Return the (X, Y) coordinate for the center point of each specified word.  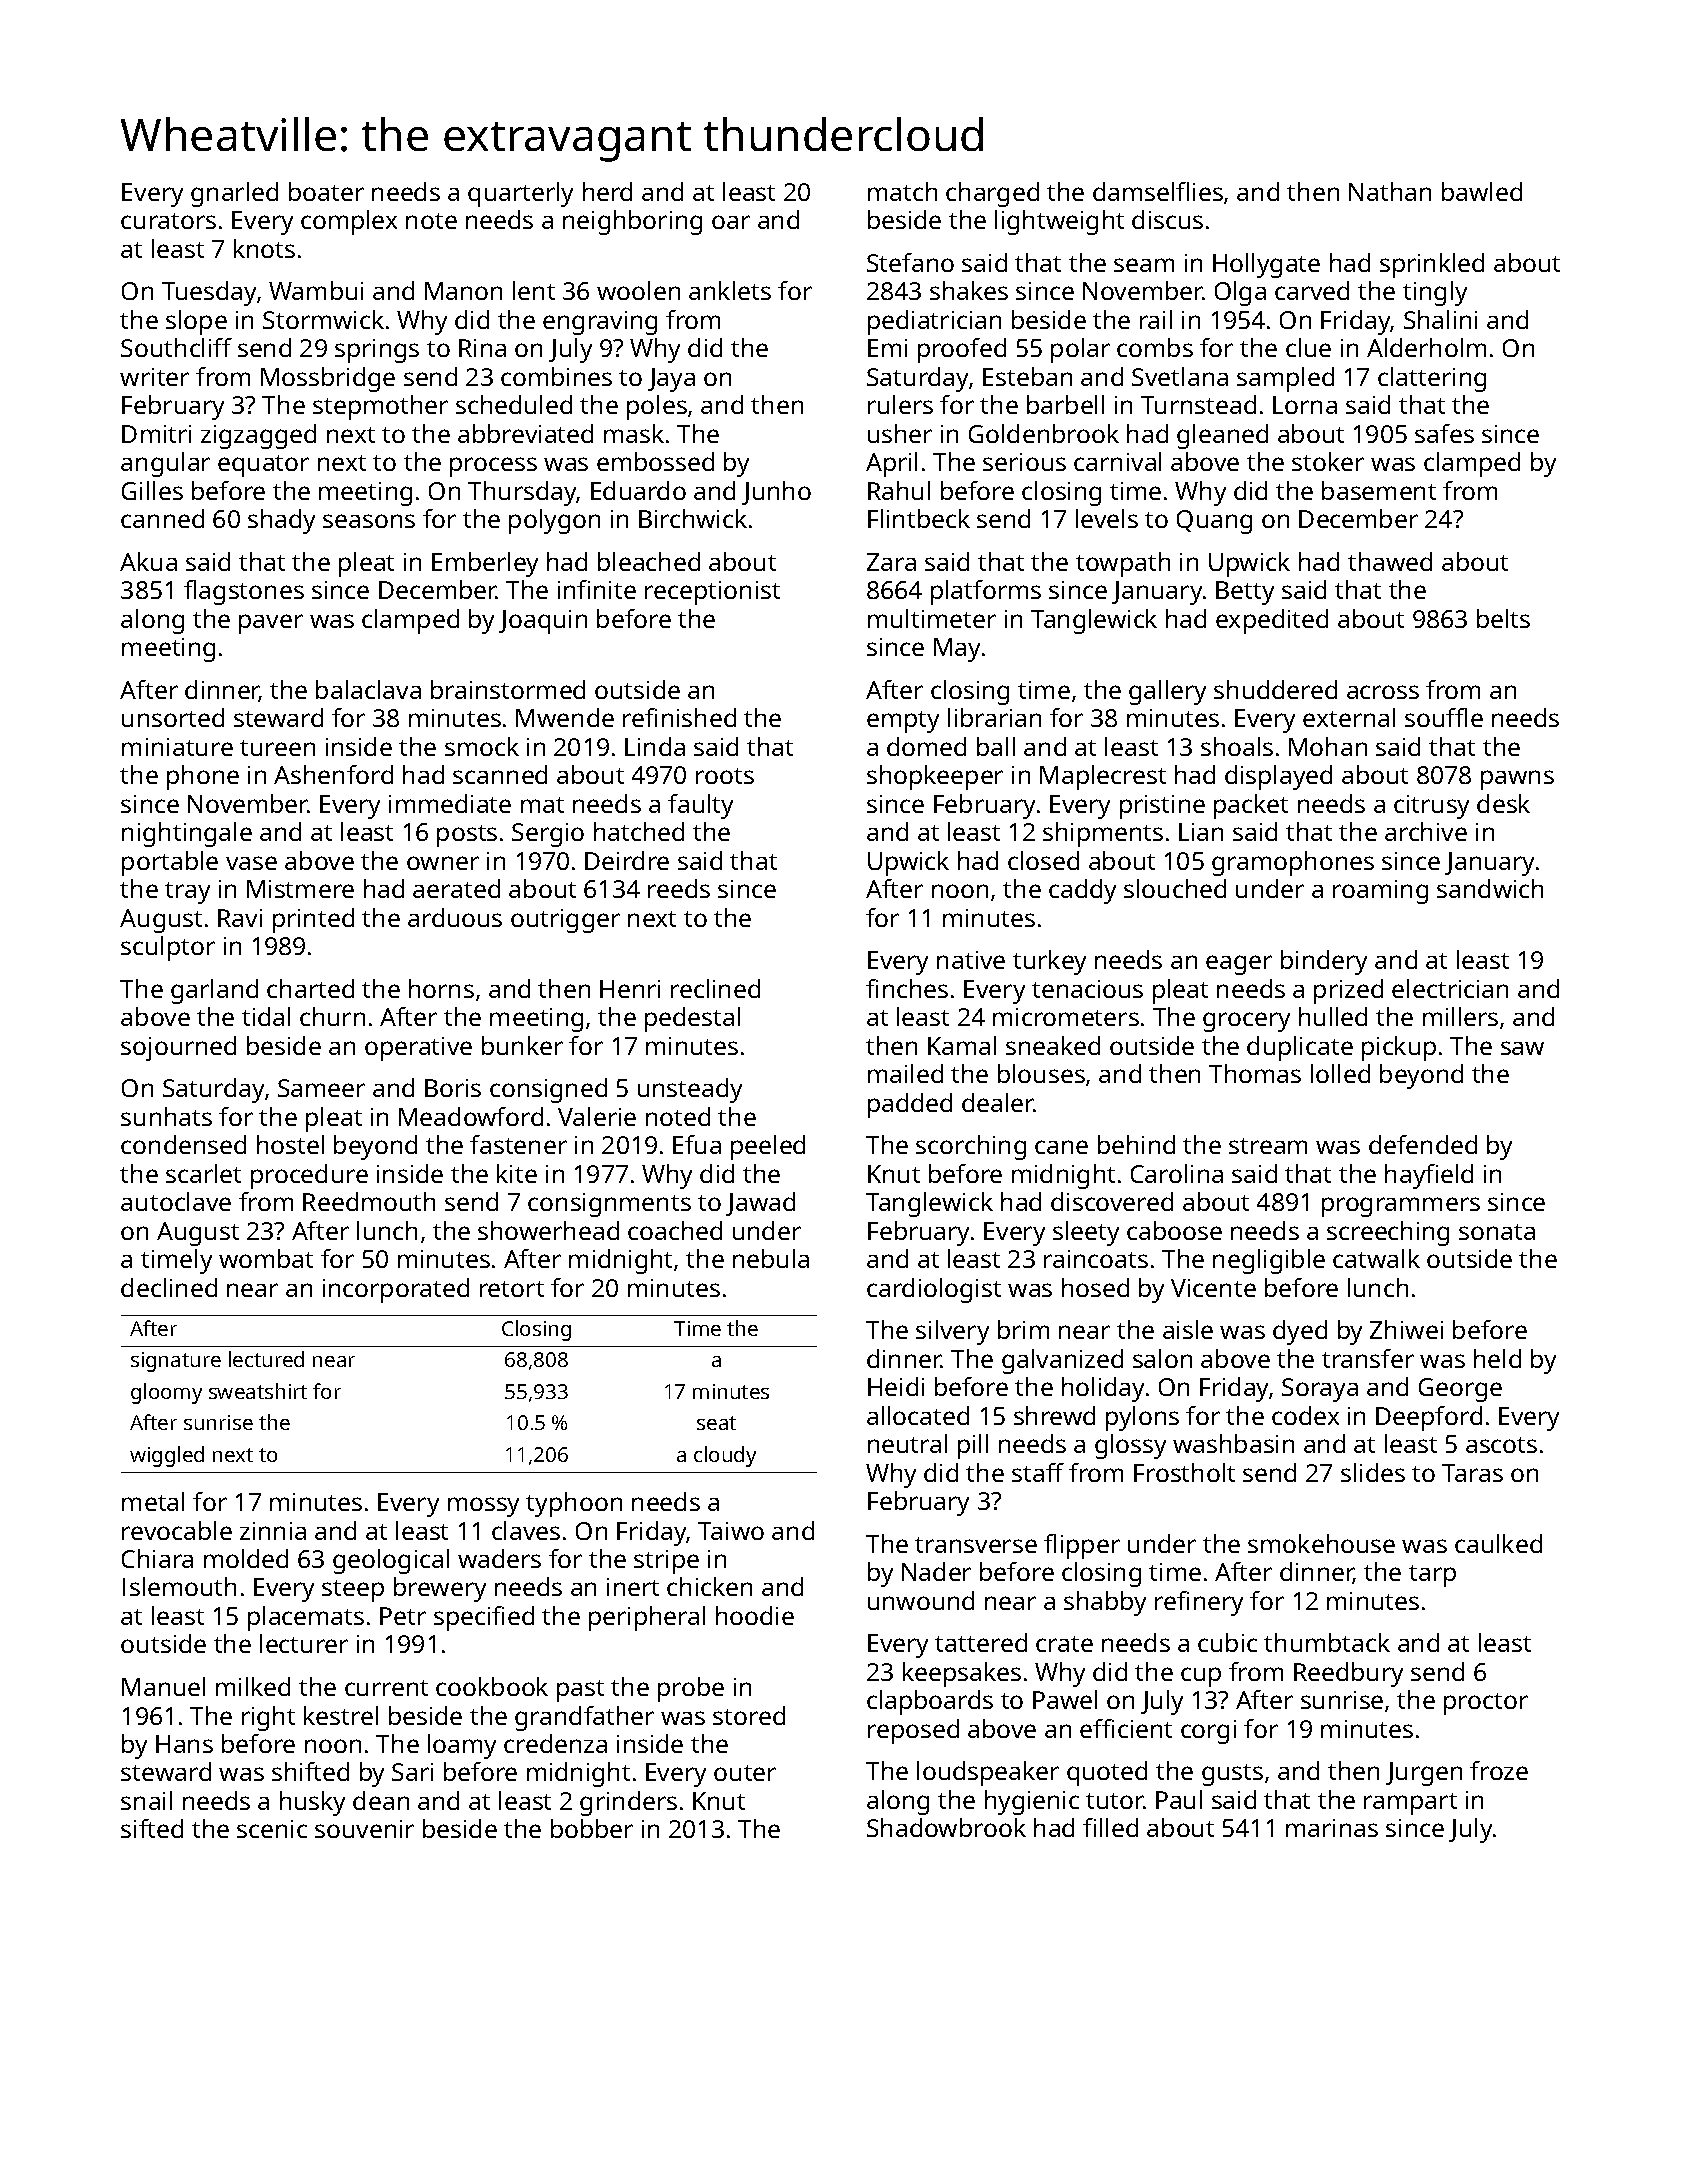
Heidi (896, 1386)
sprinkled (1432, 265)
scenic (272, 1829)
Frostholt (1184, 1472)
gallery (1167, 692)
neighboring (632, 222)
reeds (679, 888)
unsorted (173, 717)
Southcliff (176, 347)
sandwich (1490, 888)
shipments (1103, 834)
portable (170, 863)
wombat (266, 1258)
